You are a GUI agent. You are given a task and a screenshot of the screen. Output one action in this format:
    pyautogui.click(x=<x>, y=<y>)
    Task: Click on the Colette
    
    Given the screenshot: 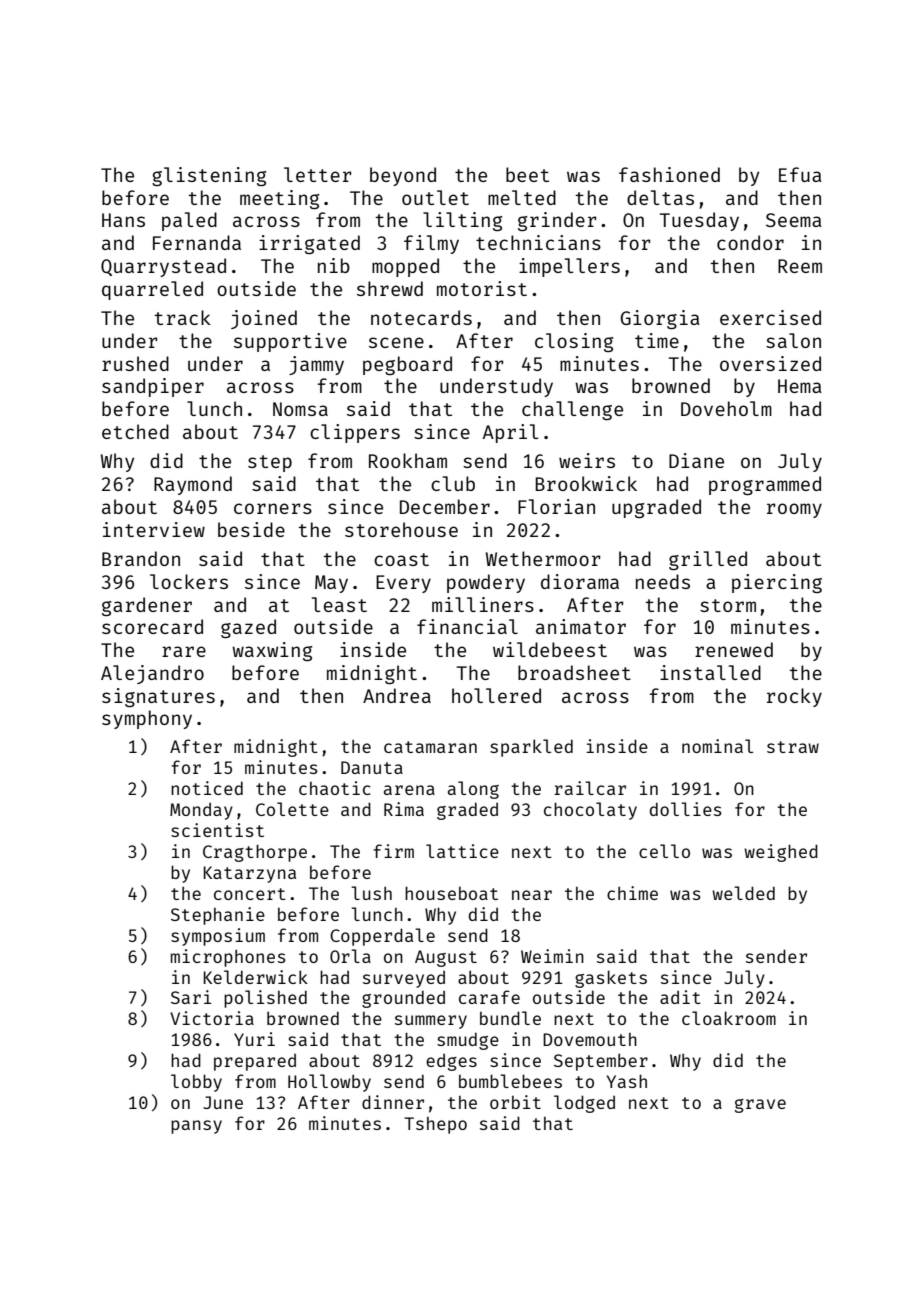 What is the action you would take?
    pyautogui.click(x=292, y=809)
